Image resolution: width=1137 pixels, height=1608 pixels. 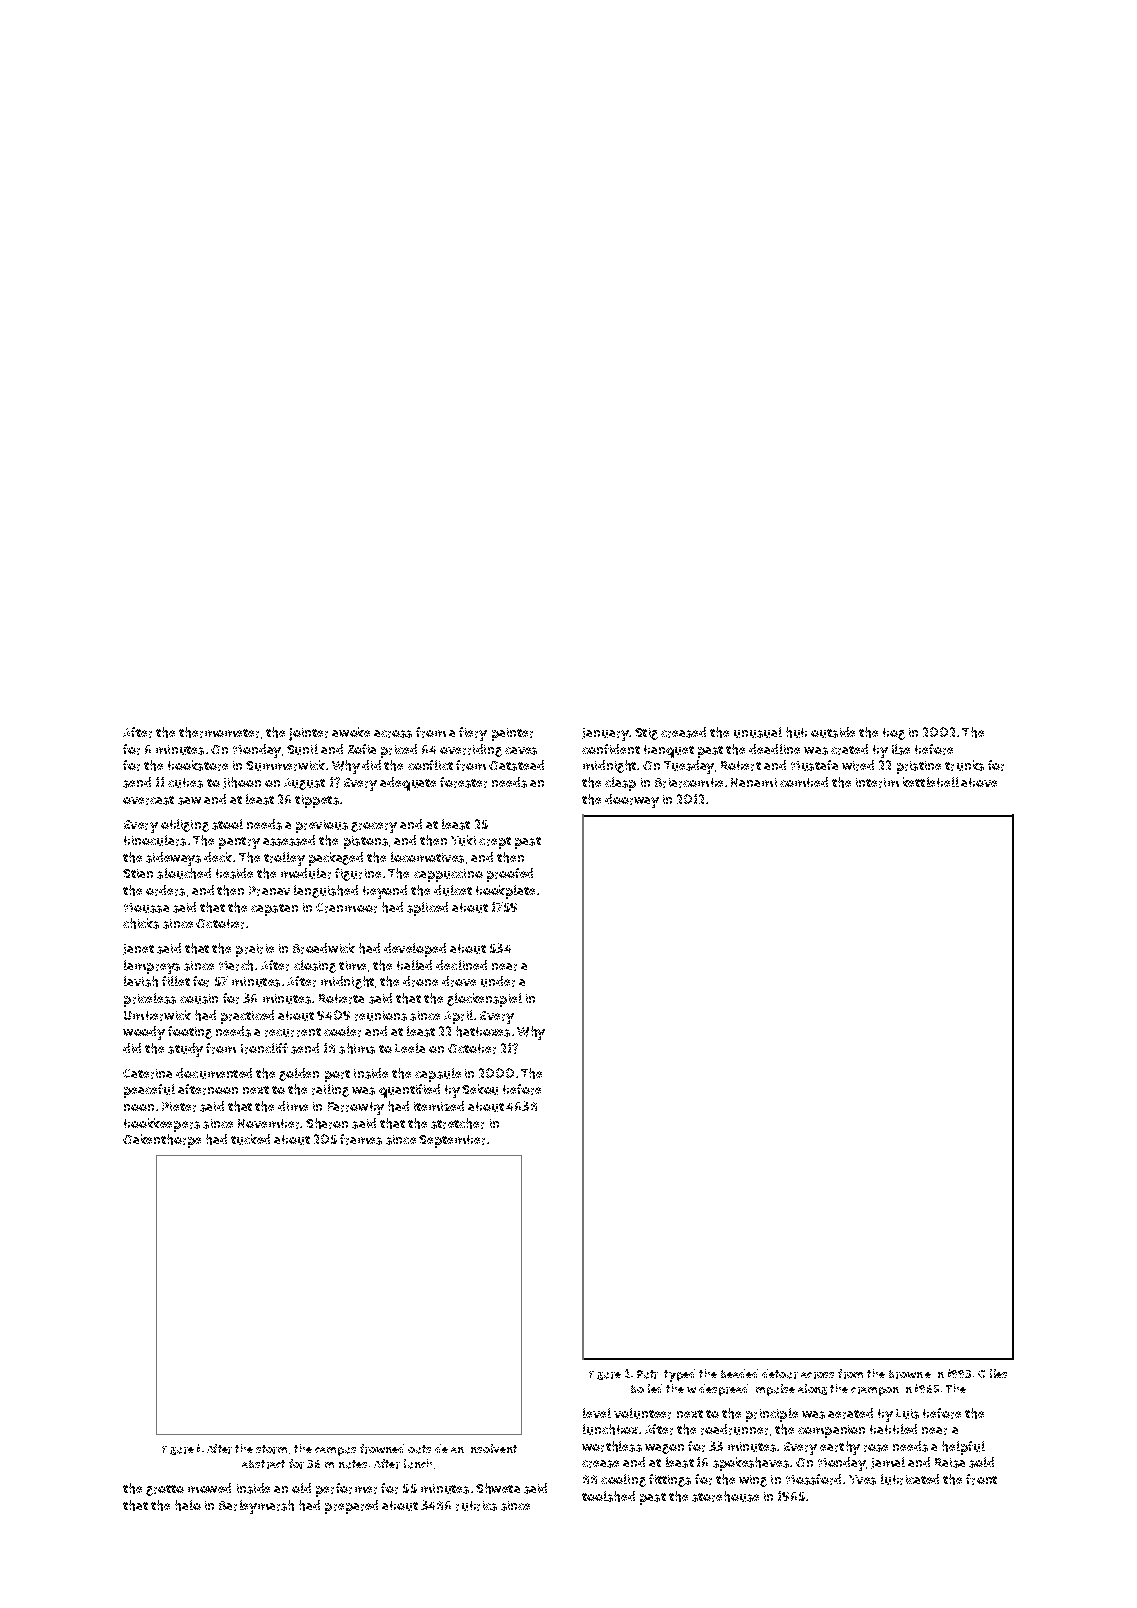 I want to click on September, so click(x=452, y=1141).
